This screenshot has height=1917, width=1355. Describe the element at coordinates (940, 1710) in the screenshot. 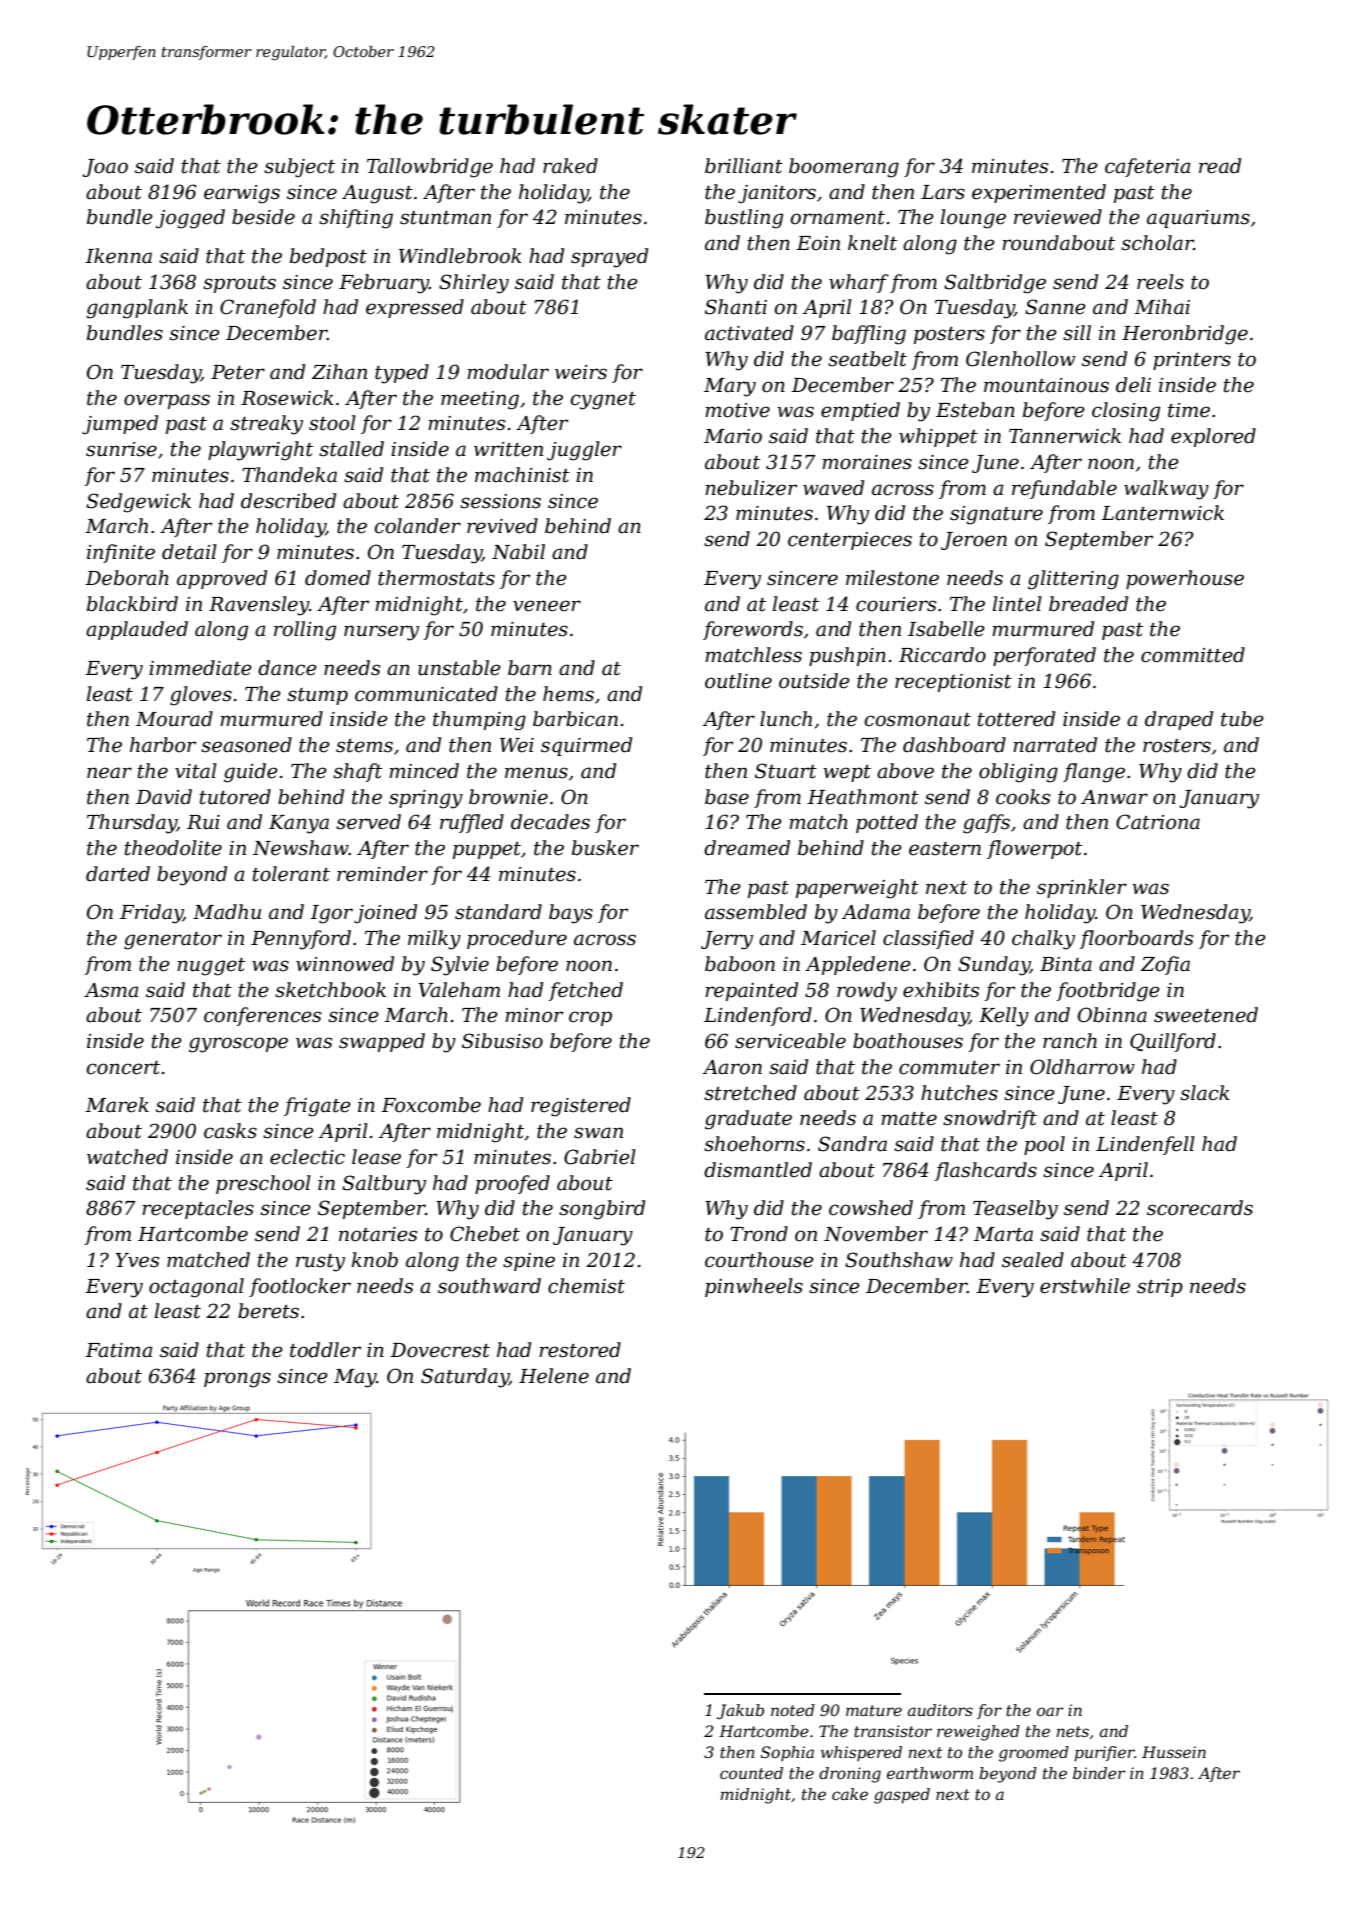

I see `auditors` at that location.
